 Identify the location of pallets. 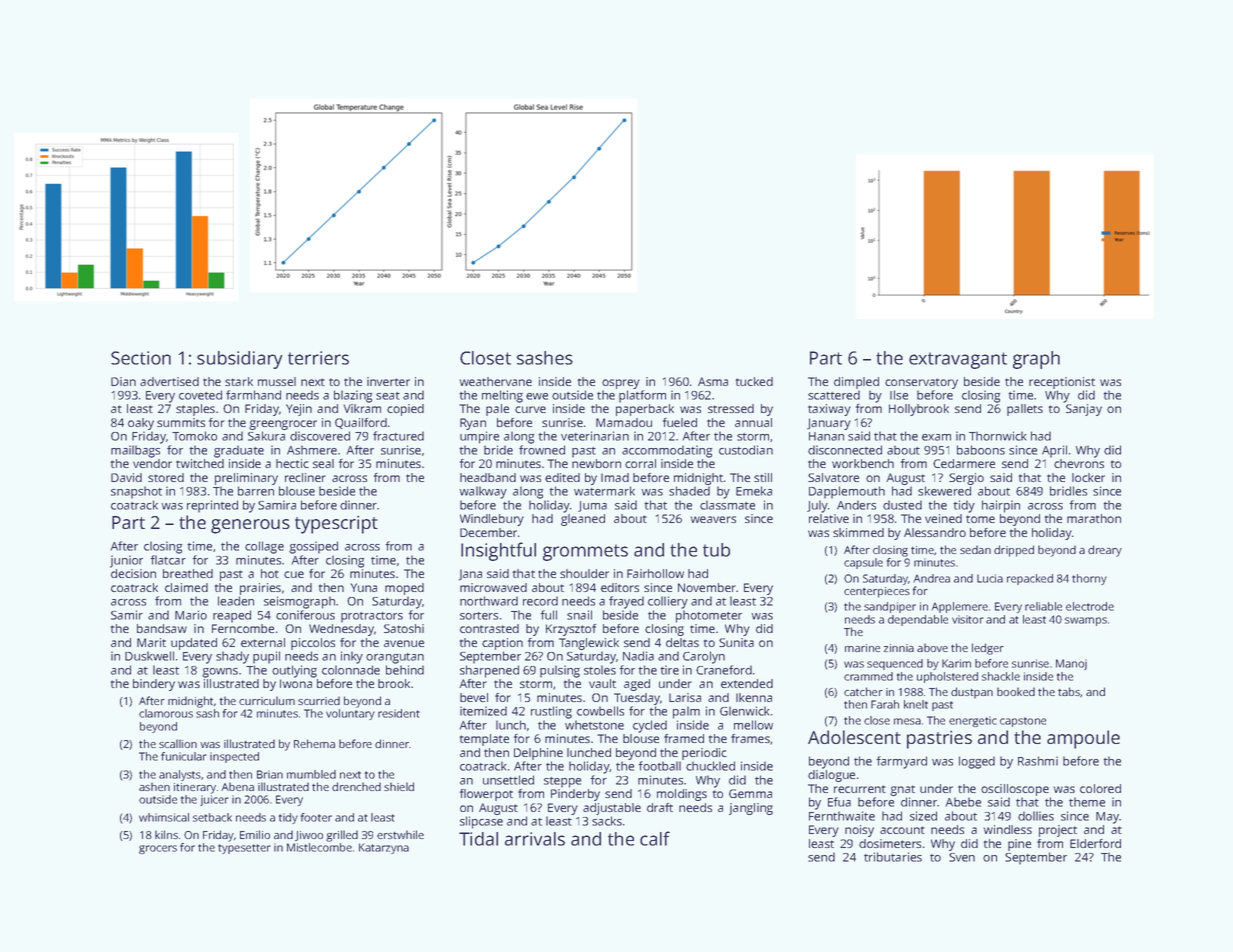
(1025, 410).
